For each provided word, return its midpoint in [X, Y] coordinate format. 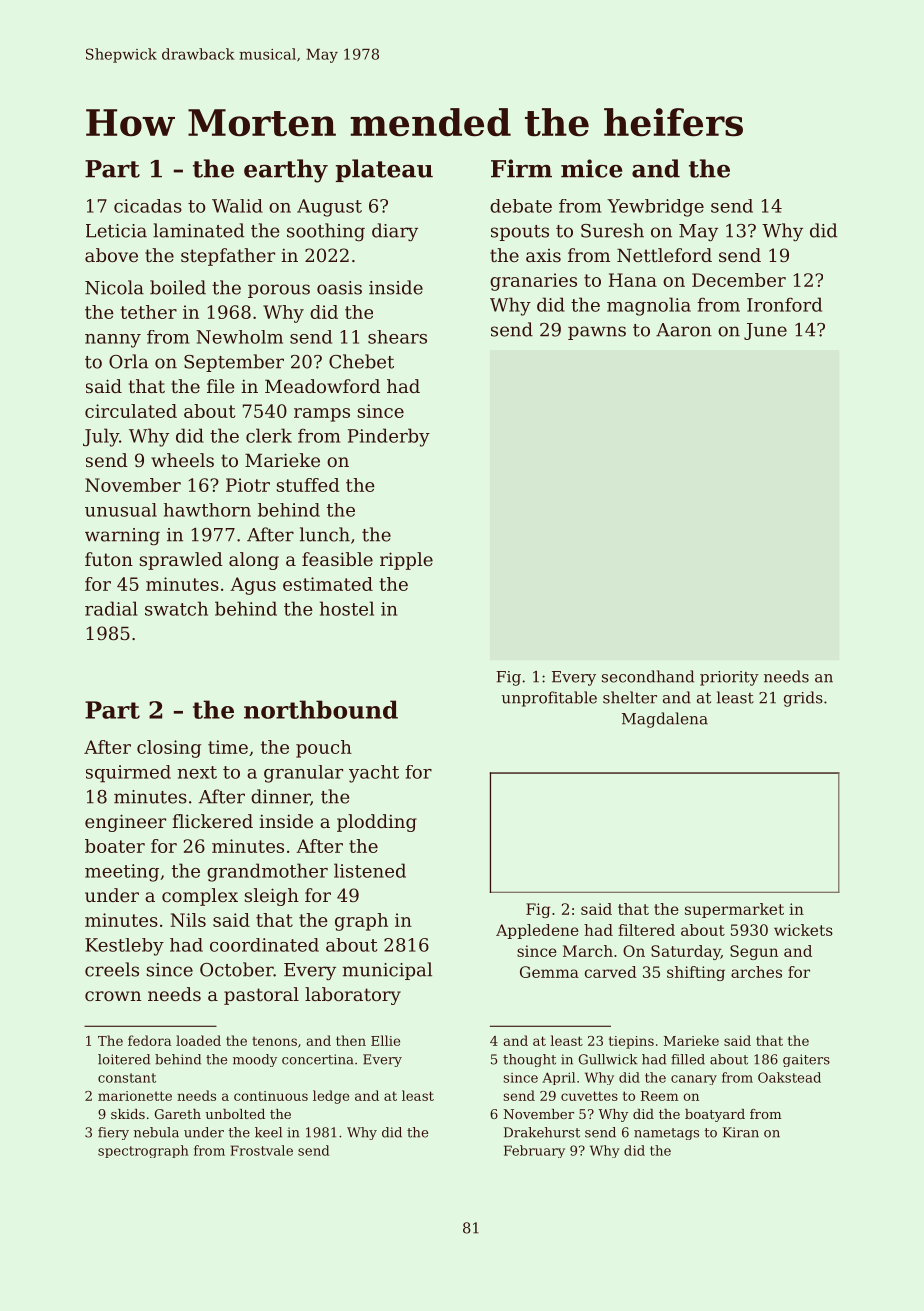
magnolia [649, 306]
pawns [597, 333]
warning [122, 536]
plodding [377, 823]
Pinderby [389, 437]
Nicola [114, 287]
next [197, 772]
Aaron [684, 330]
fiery [113, 1133]
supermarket [734, 910]
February [534, 1151]
